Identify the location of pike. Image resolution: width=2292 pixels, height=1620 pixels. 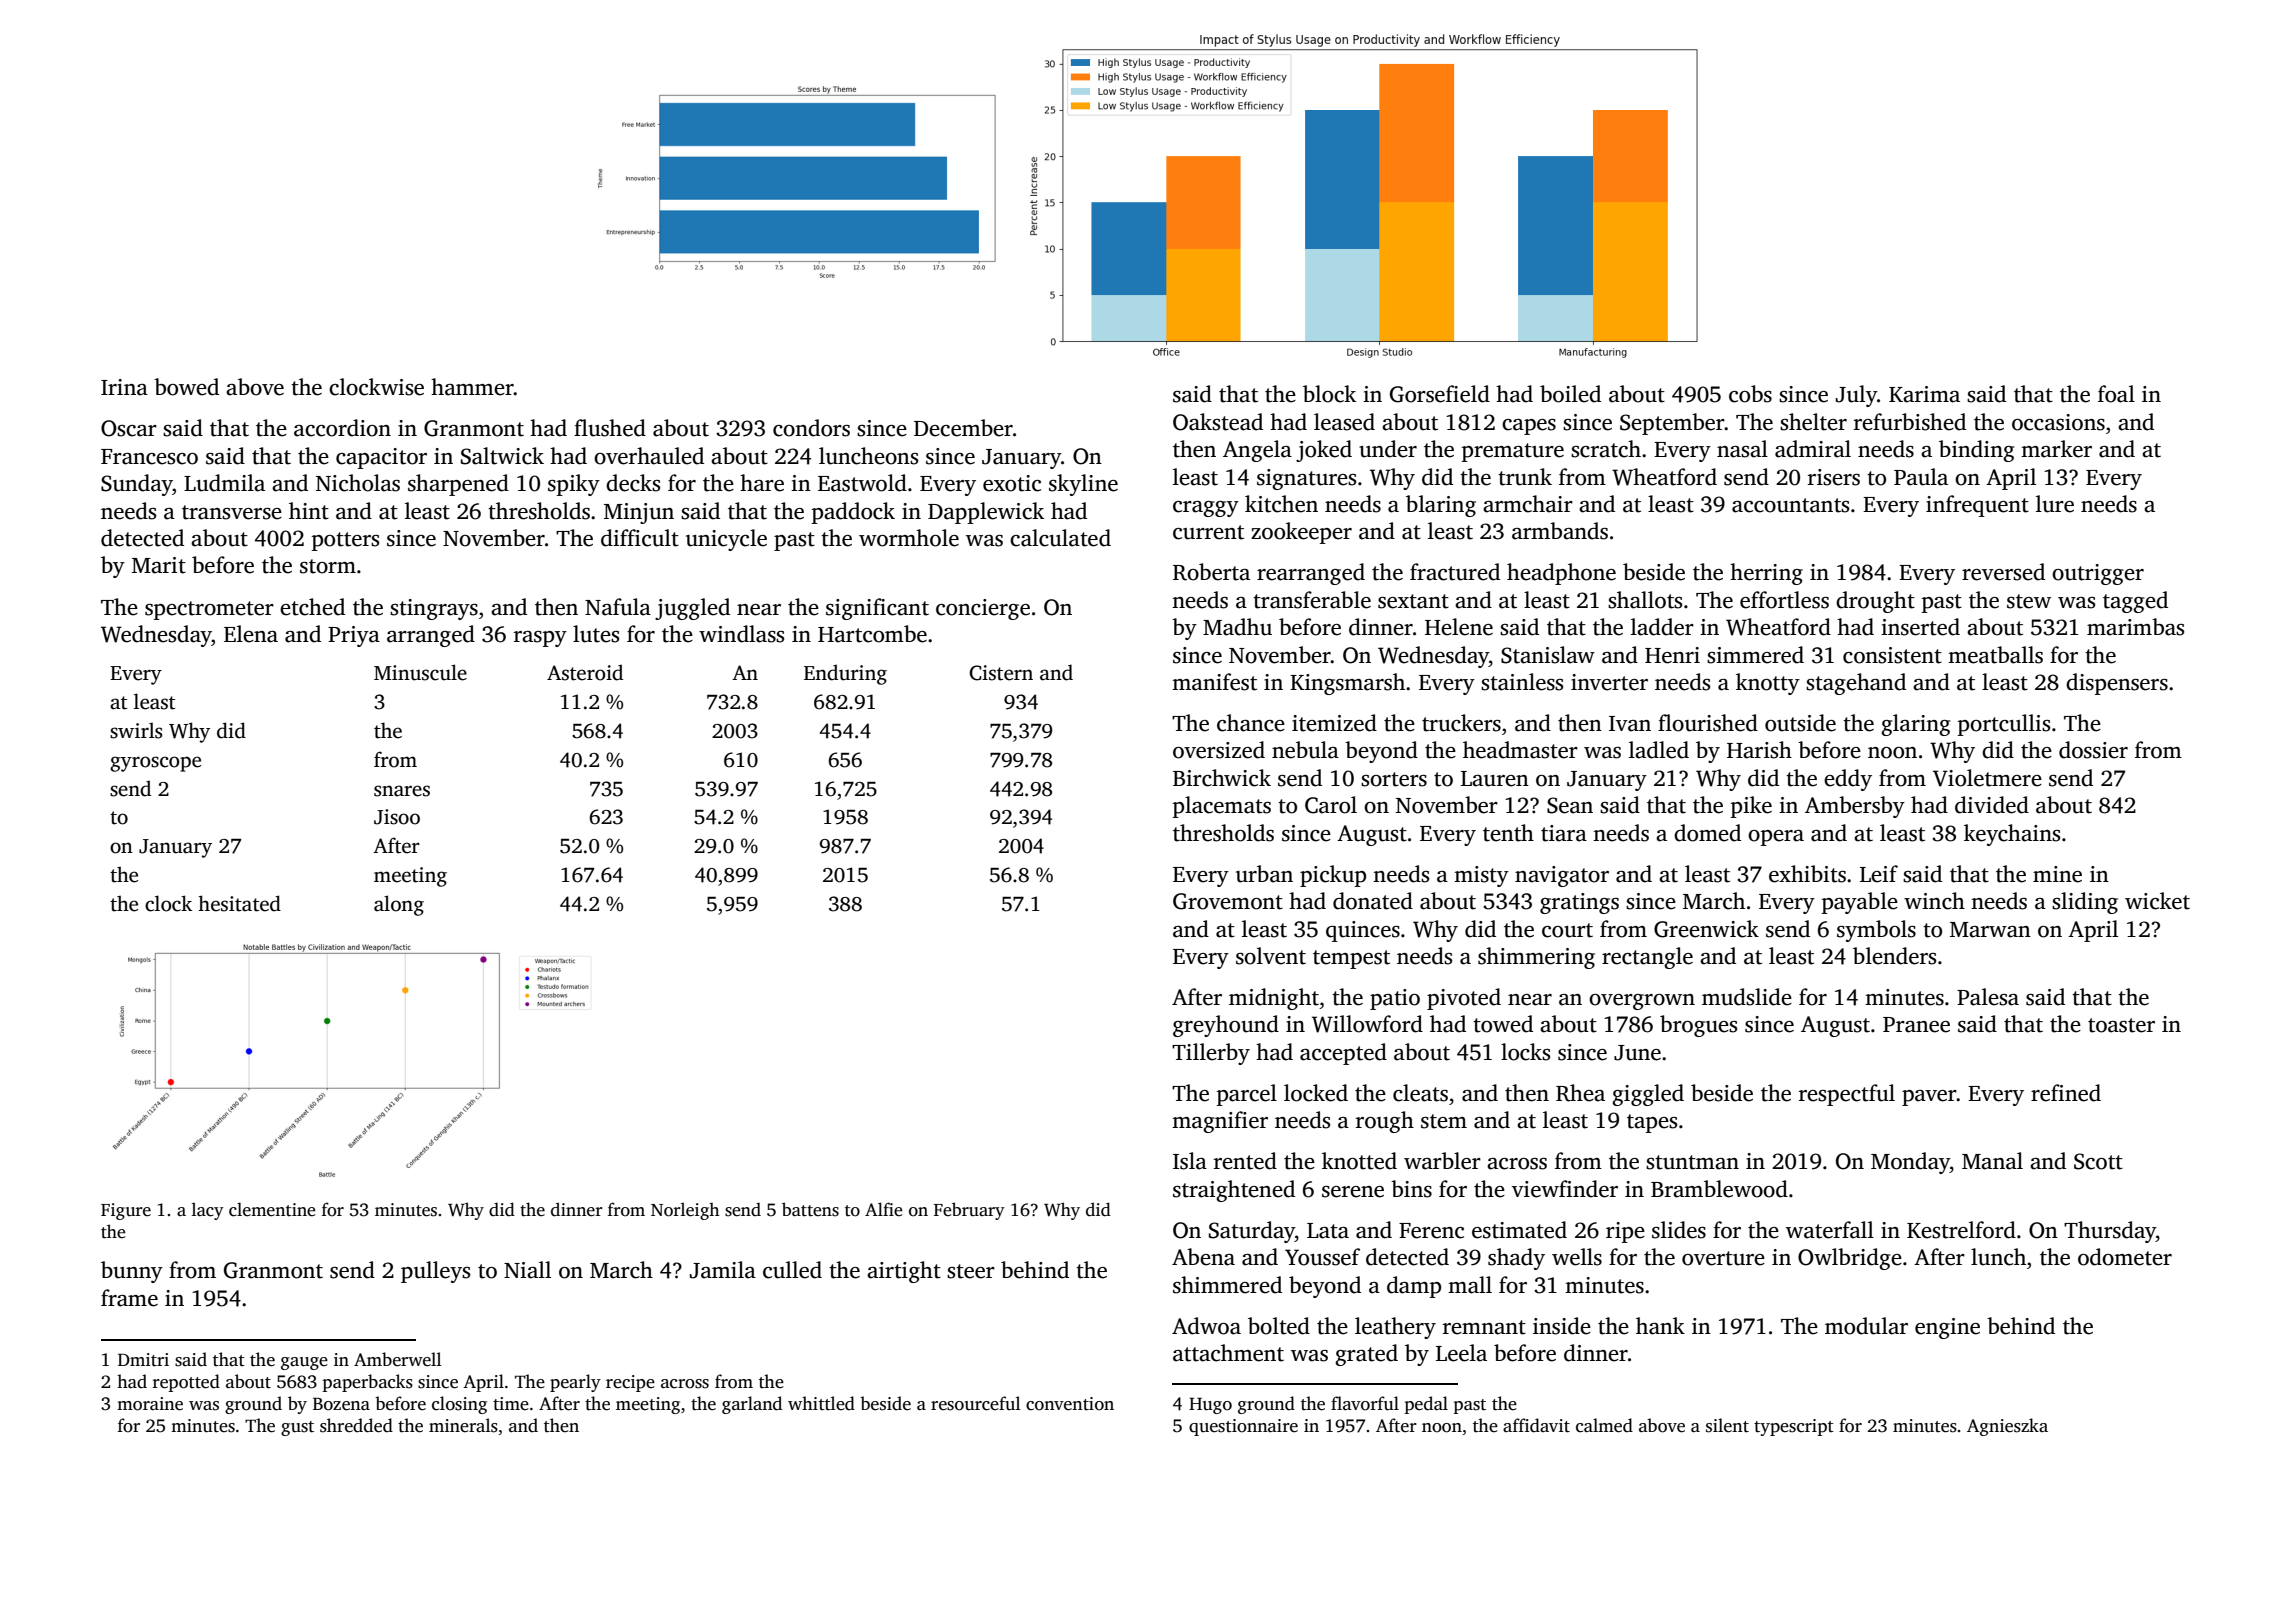
(1751, 807).
